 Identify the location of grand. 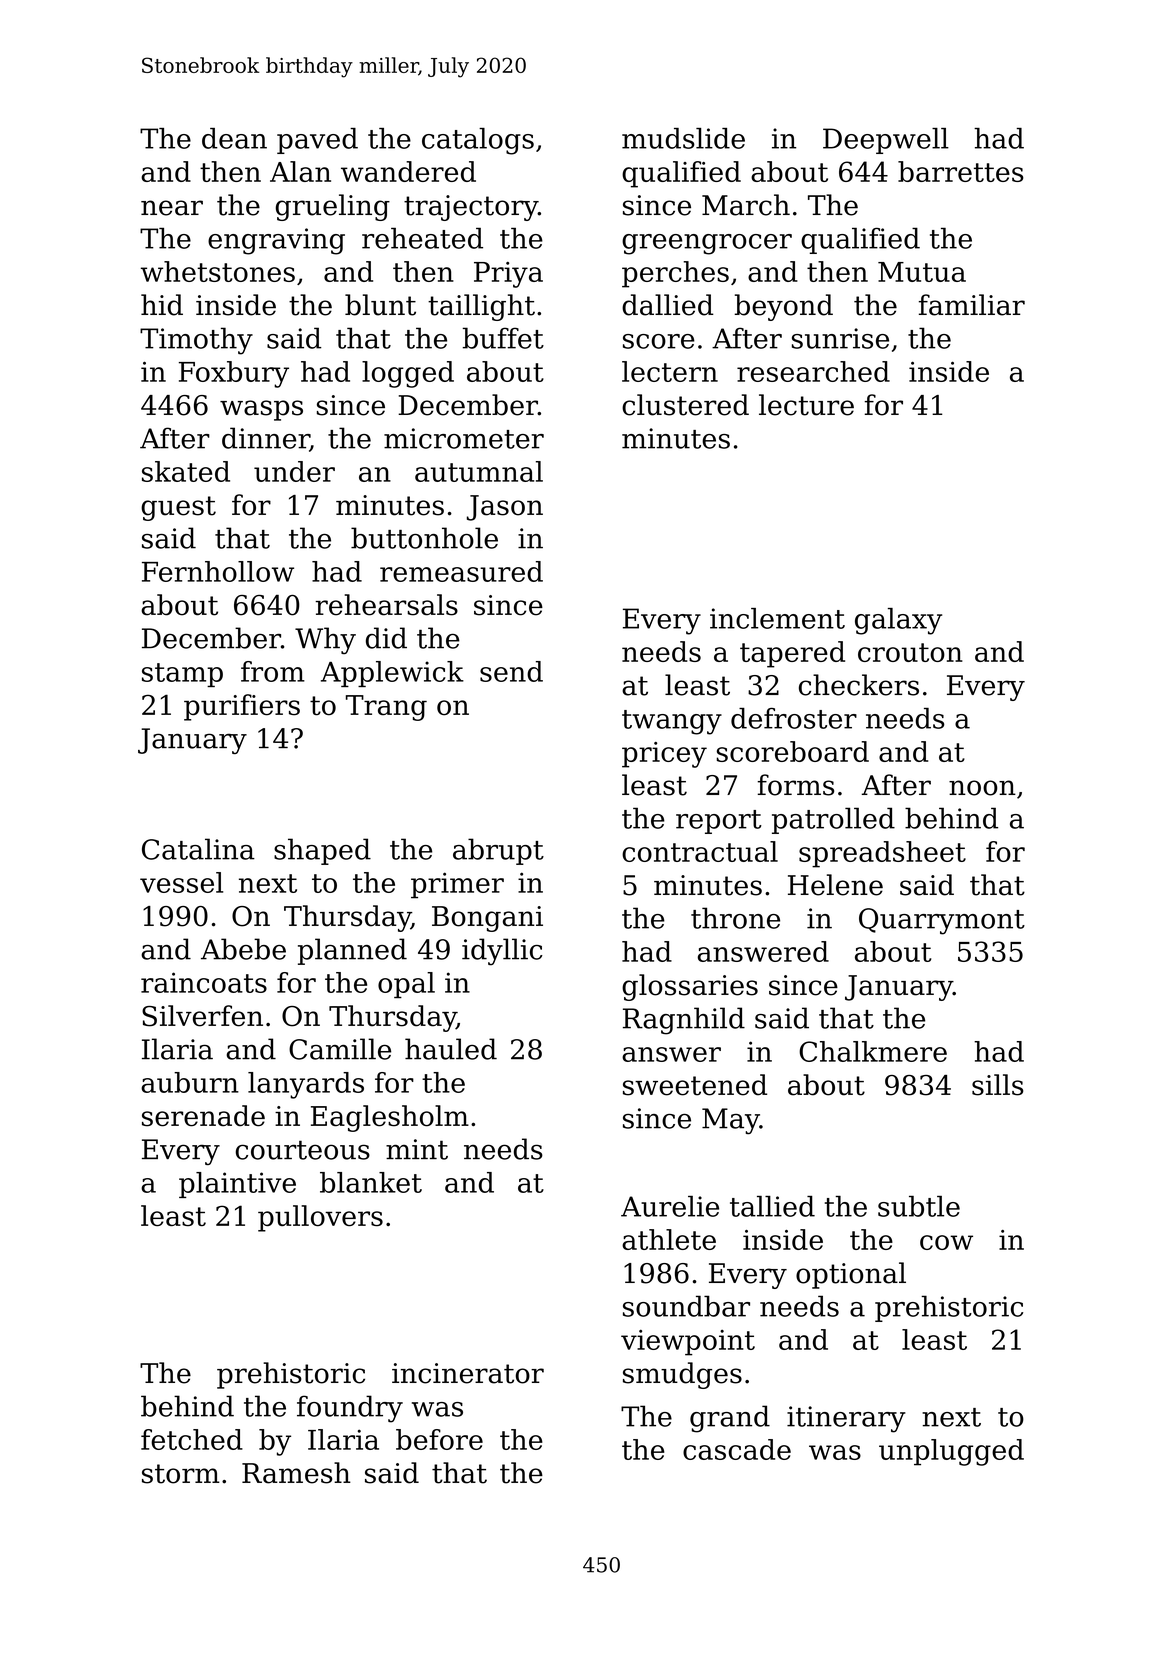
(730, 1419).
